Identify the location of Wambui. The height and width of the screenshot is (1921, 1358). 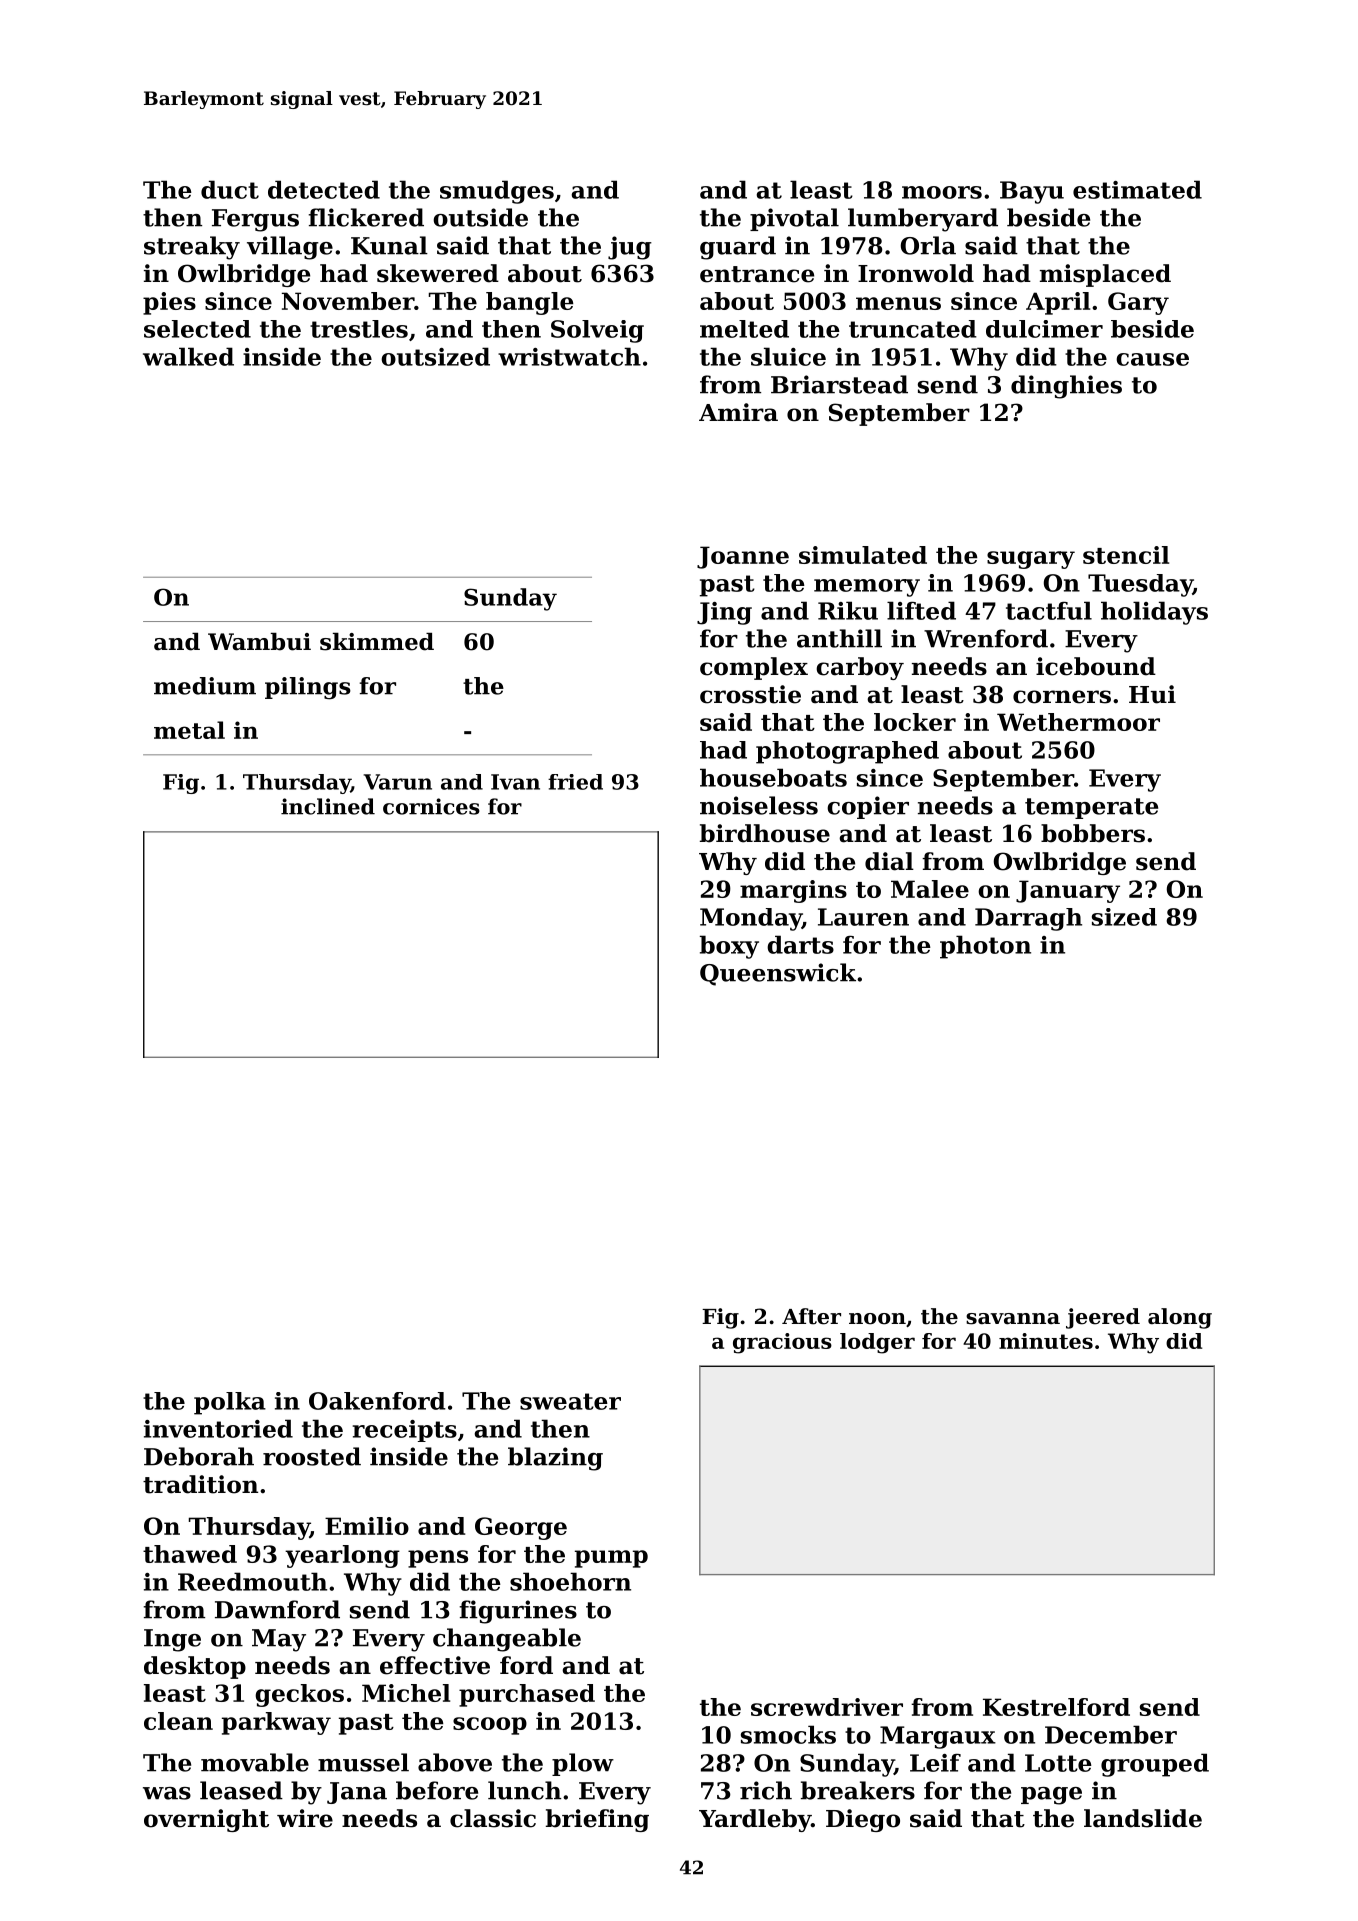
(259, 642).
